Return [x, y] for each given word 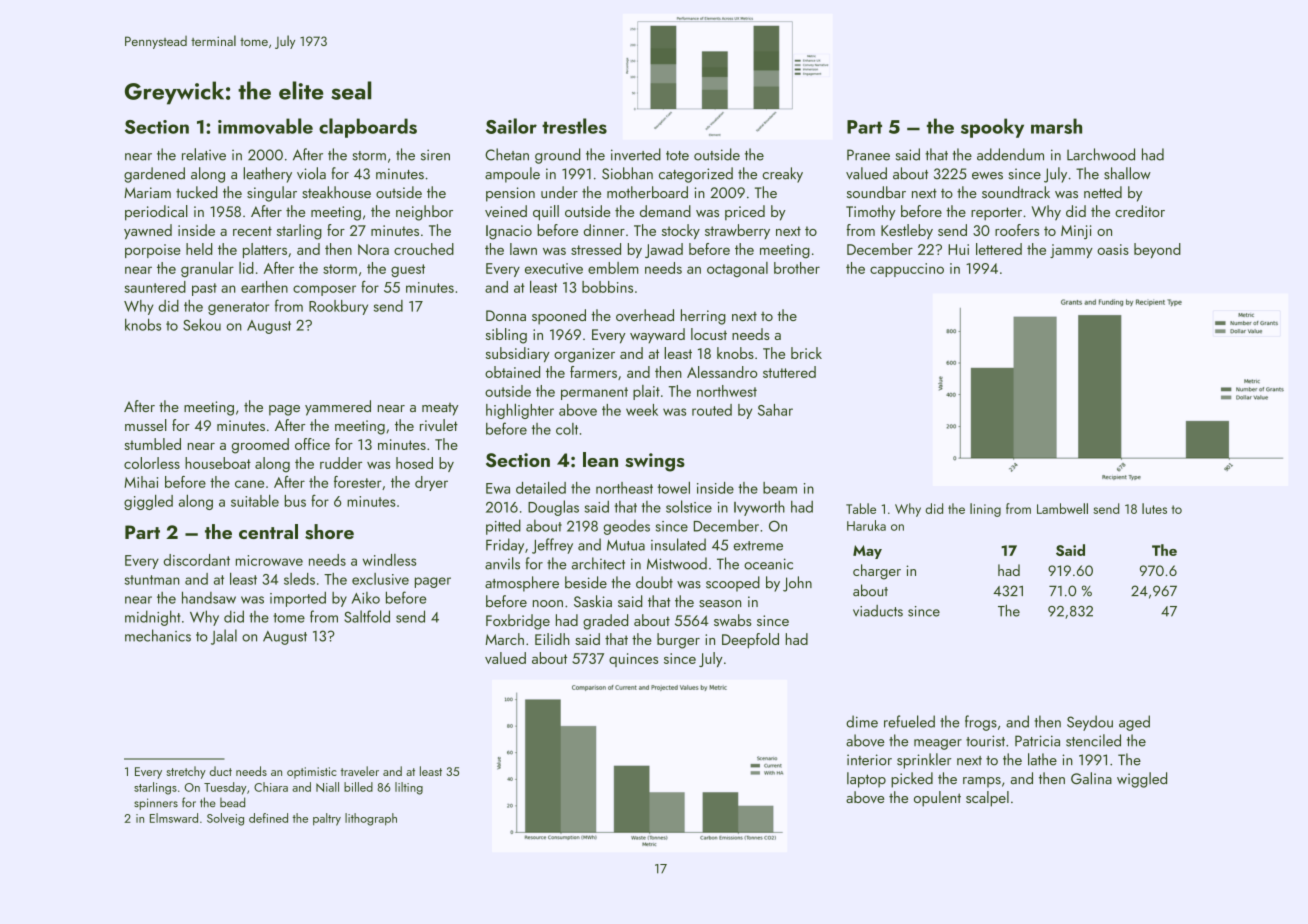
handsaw [209, 597]
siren [435, 155]
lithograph [371, 819]
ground [557, 156]
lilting [409, 788]
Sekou [202, 324]
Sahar [775, 410]
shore [329, 532]
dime [862, 721]
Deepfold [750, 641]
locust [709, 334]
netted [1103, 192]
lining [985, 510]
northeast [624, 488]
